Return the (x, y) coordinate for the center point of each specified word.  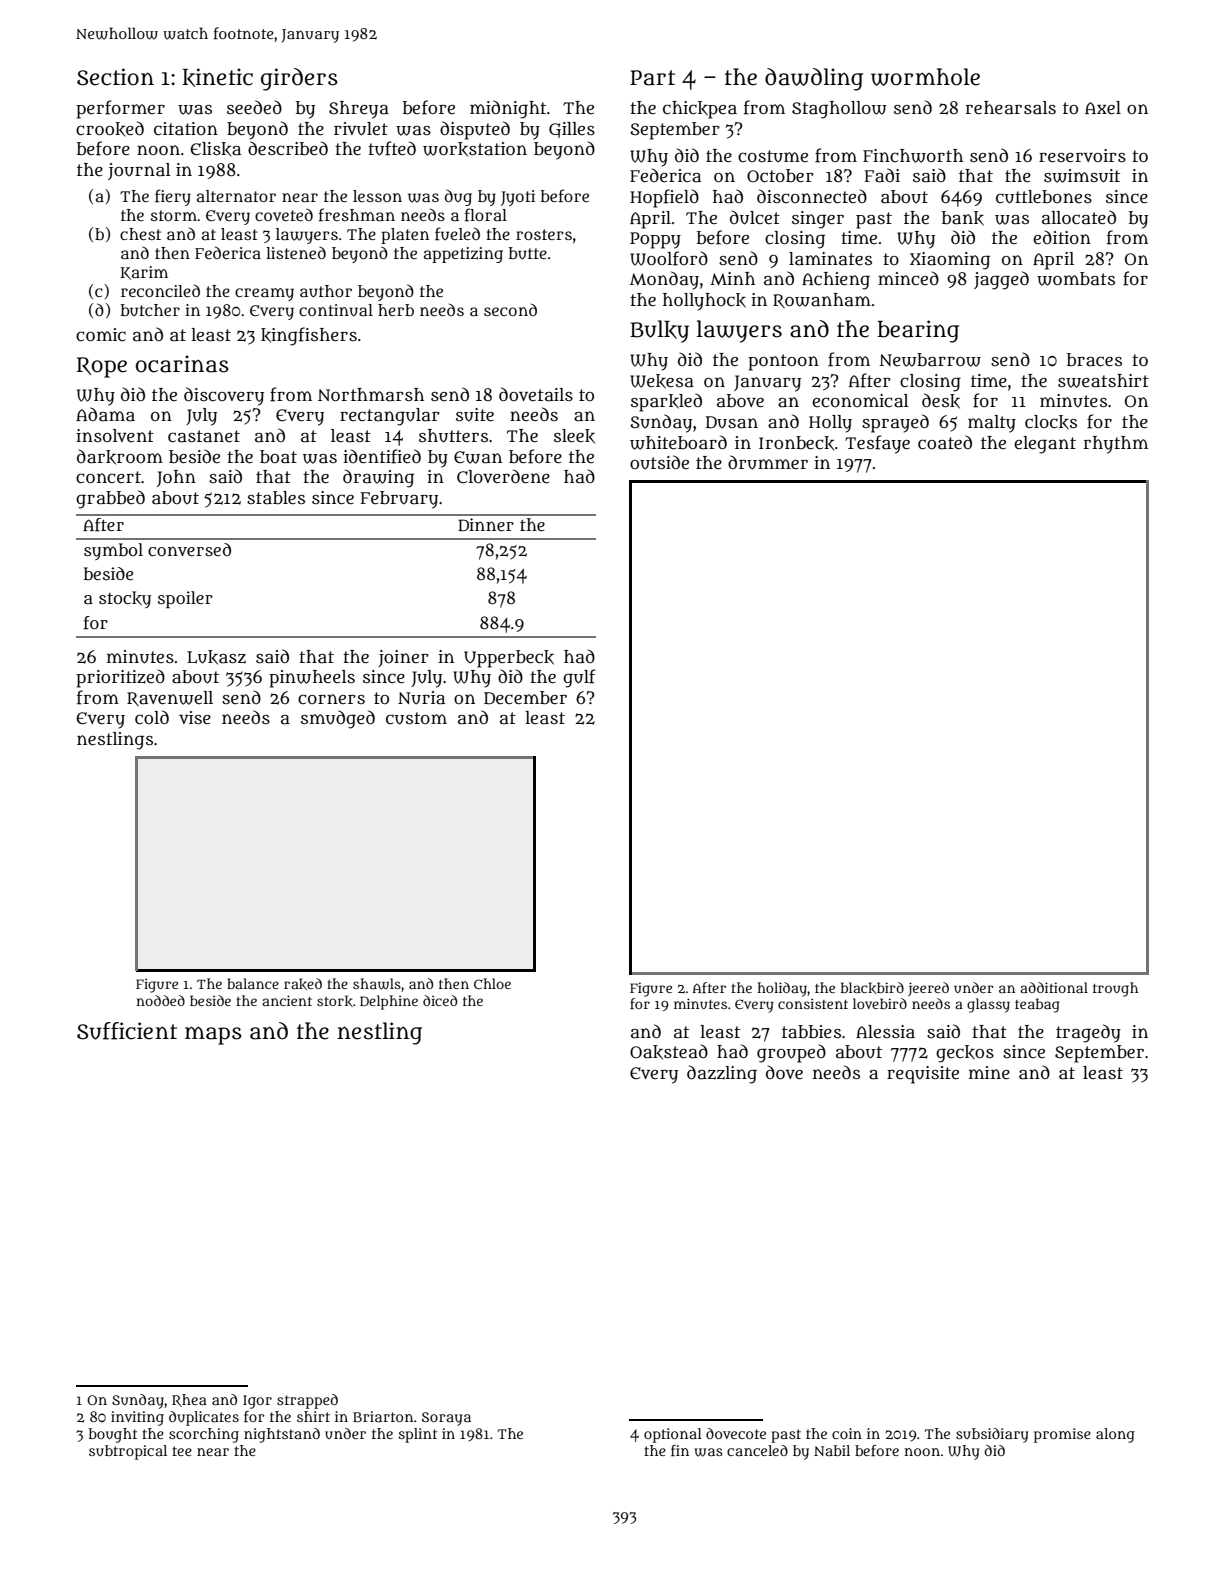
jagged (1001, 280)
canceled (757, 1450)
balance (253, 983)
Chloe (492, 983)
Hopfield (664, 198)
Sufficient (127, 1031)
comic (101, 334)
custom (416, 718)
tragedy (1088, 1033)
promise (1062, 1435)
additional (1054, 987)
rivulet (361, 129)
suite (475, 415)
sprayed (895, 423)
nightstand (282, 1435)
